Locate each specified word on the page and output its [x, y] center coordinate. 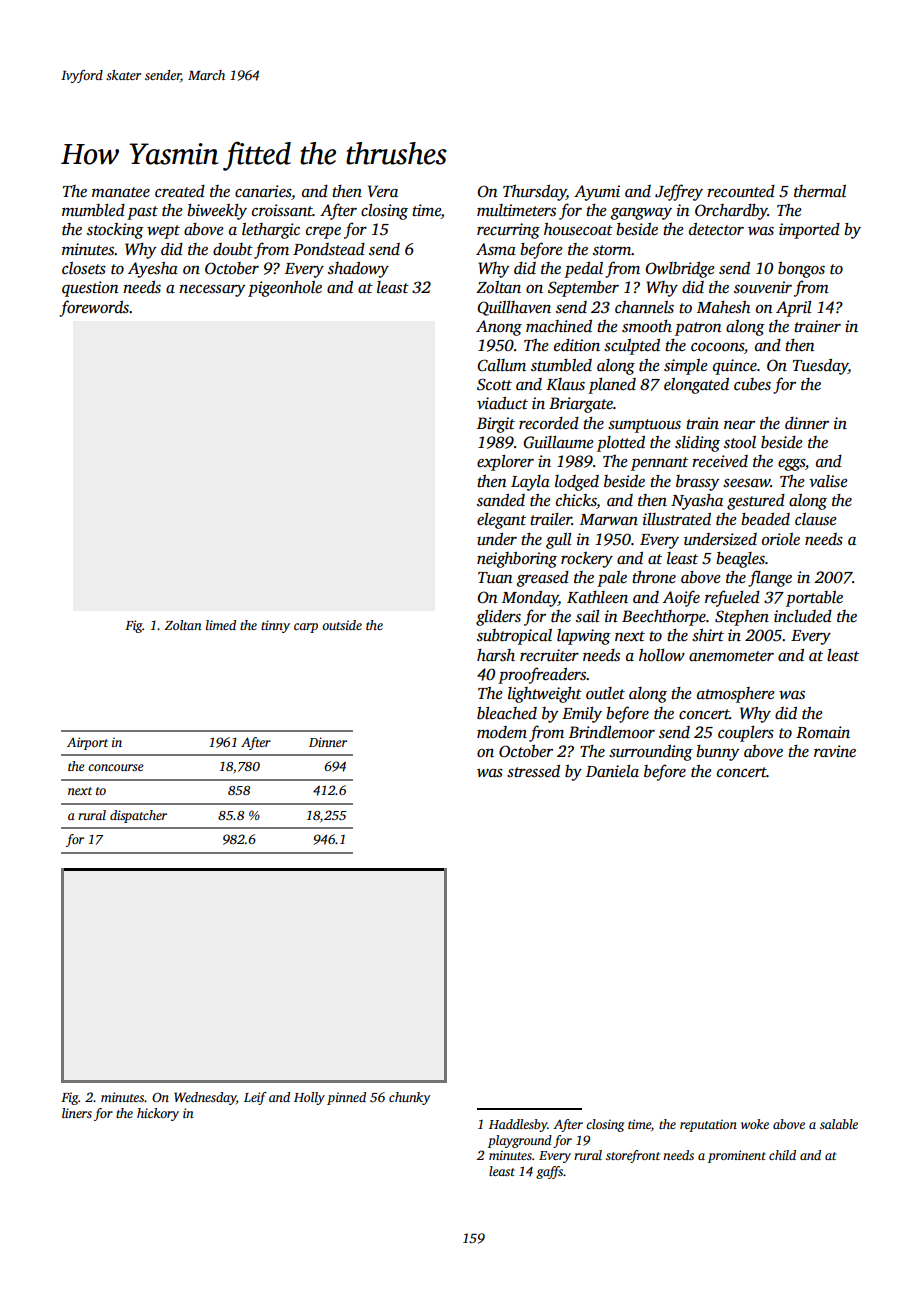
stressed [533, 771]
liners [77, 1113]
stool [740, 442]
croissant [282, 210]
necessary [212, 291]
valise [828, 481]
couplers [746, 734]
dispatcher [138, 816]
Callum [501, 365]
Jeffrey [679, 192]
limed [221, 625]
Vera [383, 191]
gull [559, 541]
